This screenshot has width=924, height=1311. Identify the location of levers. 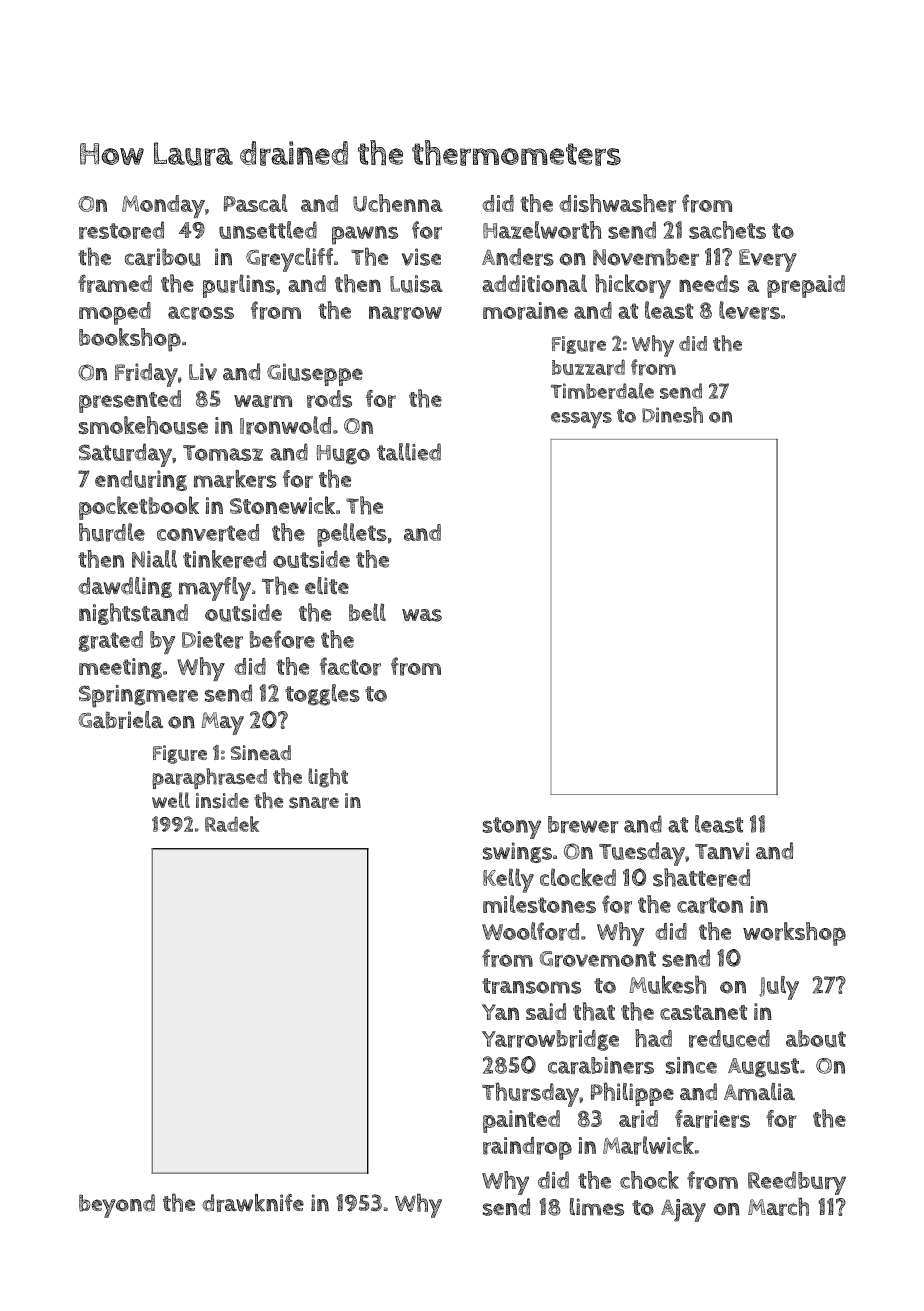
(749, 310).
